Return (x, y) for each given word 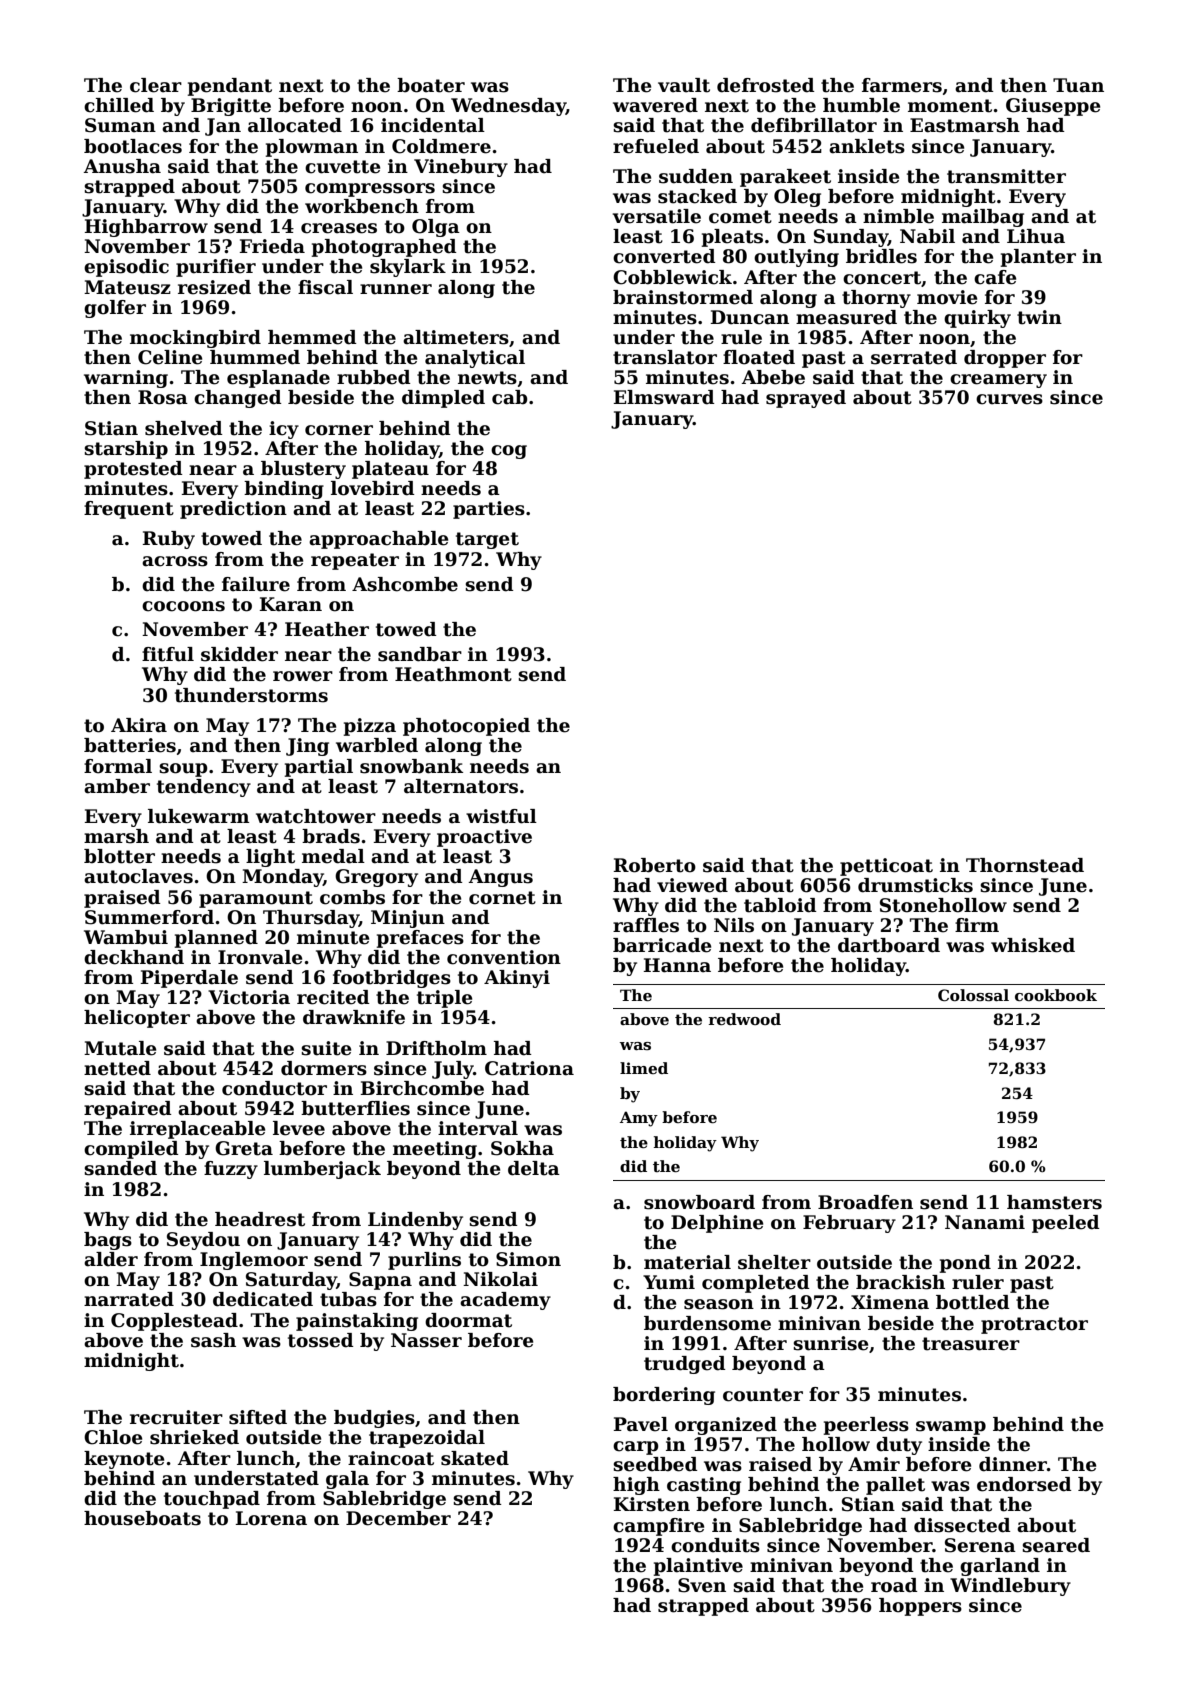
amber (117, 786)
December (398, 1518)
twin (1039, 317)
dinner (1013, 1464)
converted (664, 256)
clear (156, 85)
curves (1009, 399)
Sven (702, 1585)
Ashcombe (405, 584)
